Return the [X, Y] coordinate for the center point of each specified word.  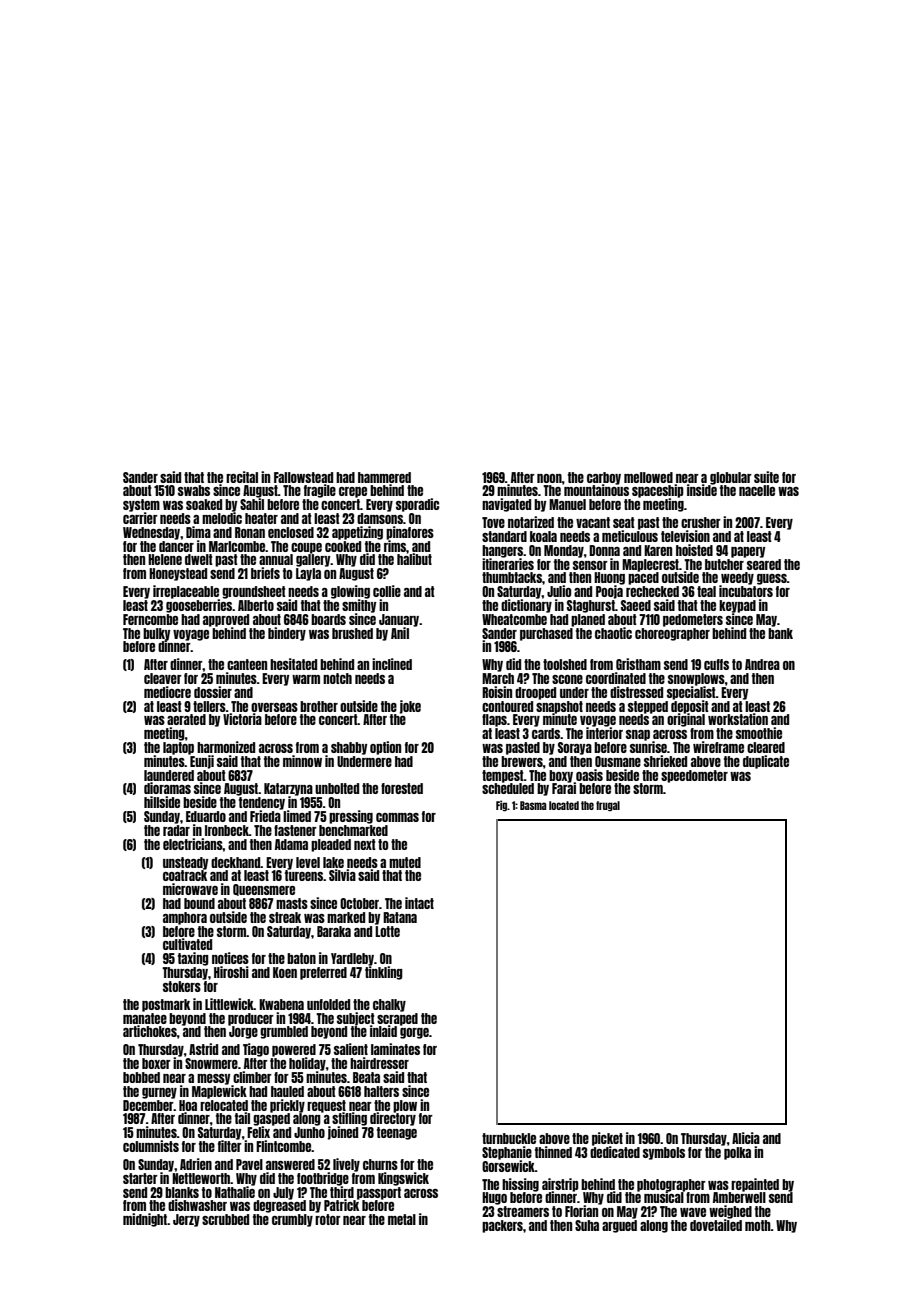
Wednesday [151, 533]
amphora [185, 918]
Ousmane [618, 761]
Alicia [746, 1138]
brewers [522, 761]
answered [290, 1164]
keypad [737, 606]
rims [395, 546]
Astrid [203, 1049]
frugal [608, 806]
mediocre [167, 692]
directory [393, 1119]
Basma [533, 805]
